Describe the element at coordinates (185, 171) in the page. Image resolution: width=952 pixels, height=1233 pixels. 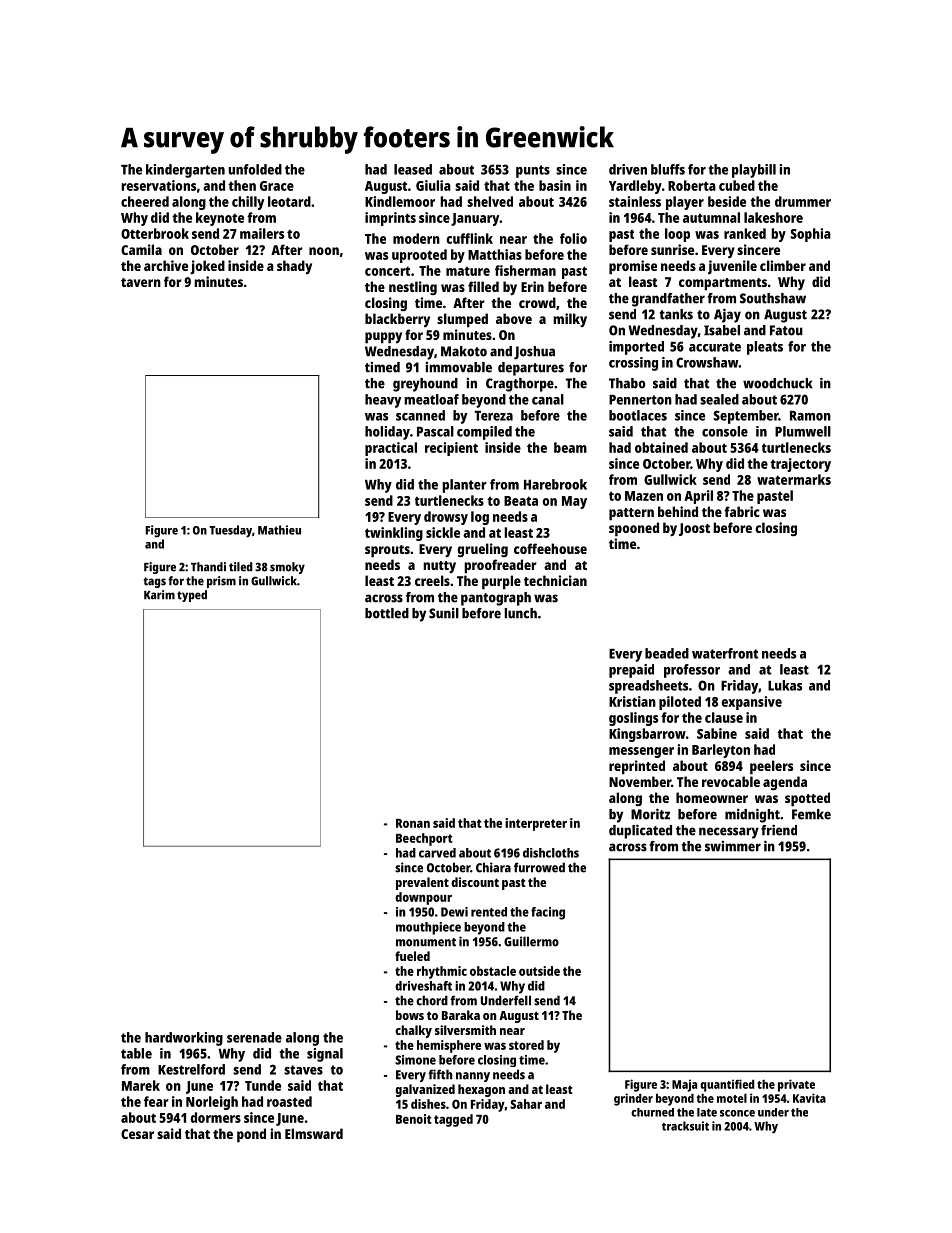
I see `kindergarten` at that location.
